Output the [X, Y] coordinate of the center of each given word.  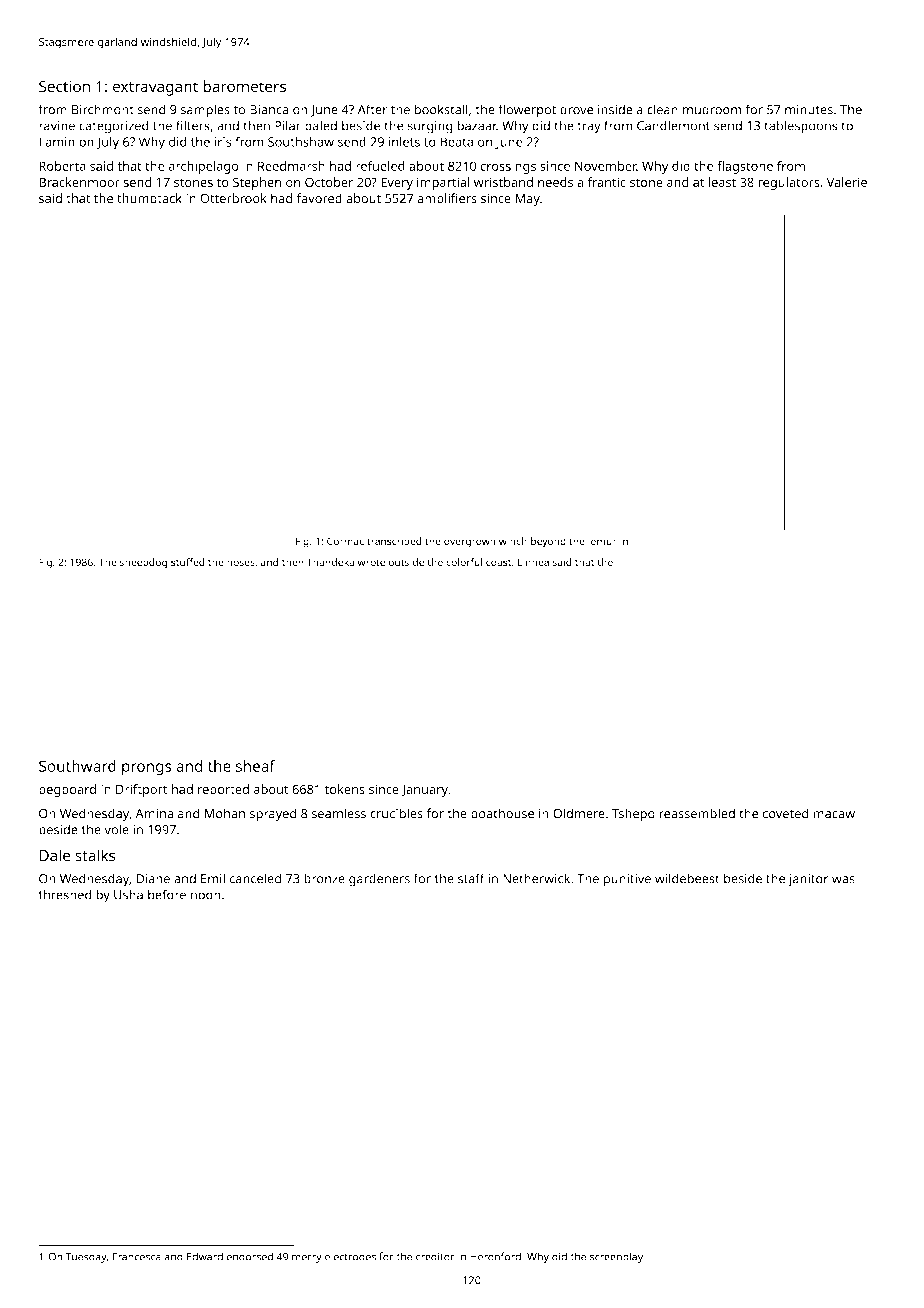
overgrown [469, 543]
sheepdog [143, 563]
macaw [834, 815]
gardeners [379, 880]
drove [577, 109]
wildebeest [687, 878]
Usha [128, 895]
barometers [244, 86]
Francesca [137, 1256]
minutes [809, 110]
